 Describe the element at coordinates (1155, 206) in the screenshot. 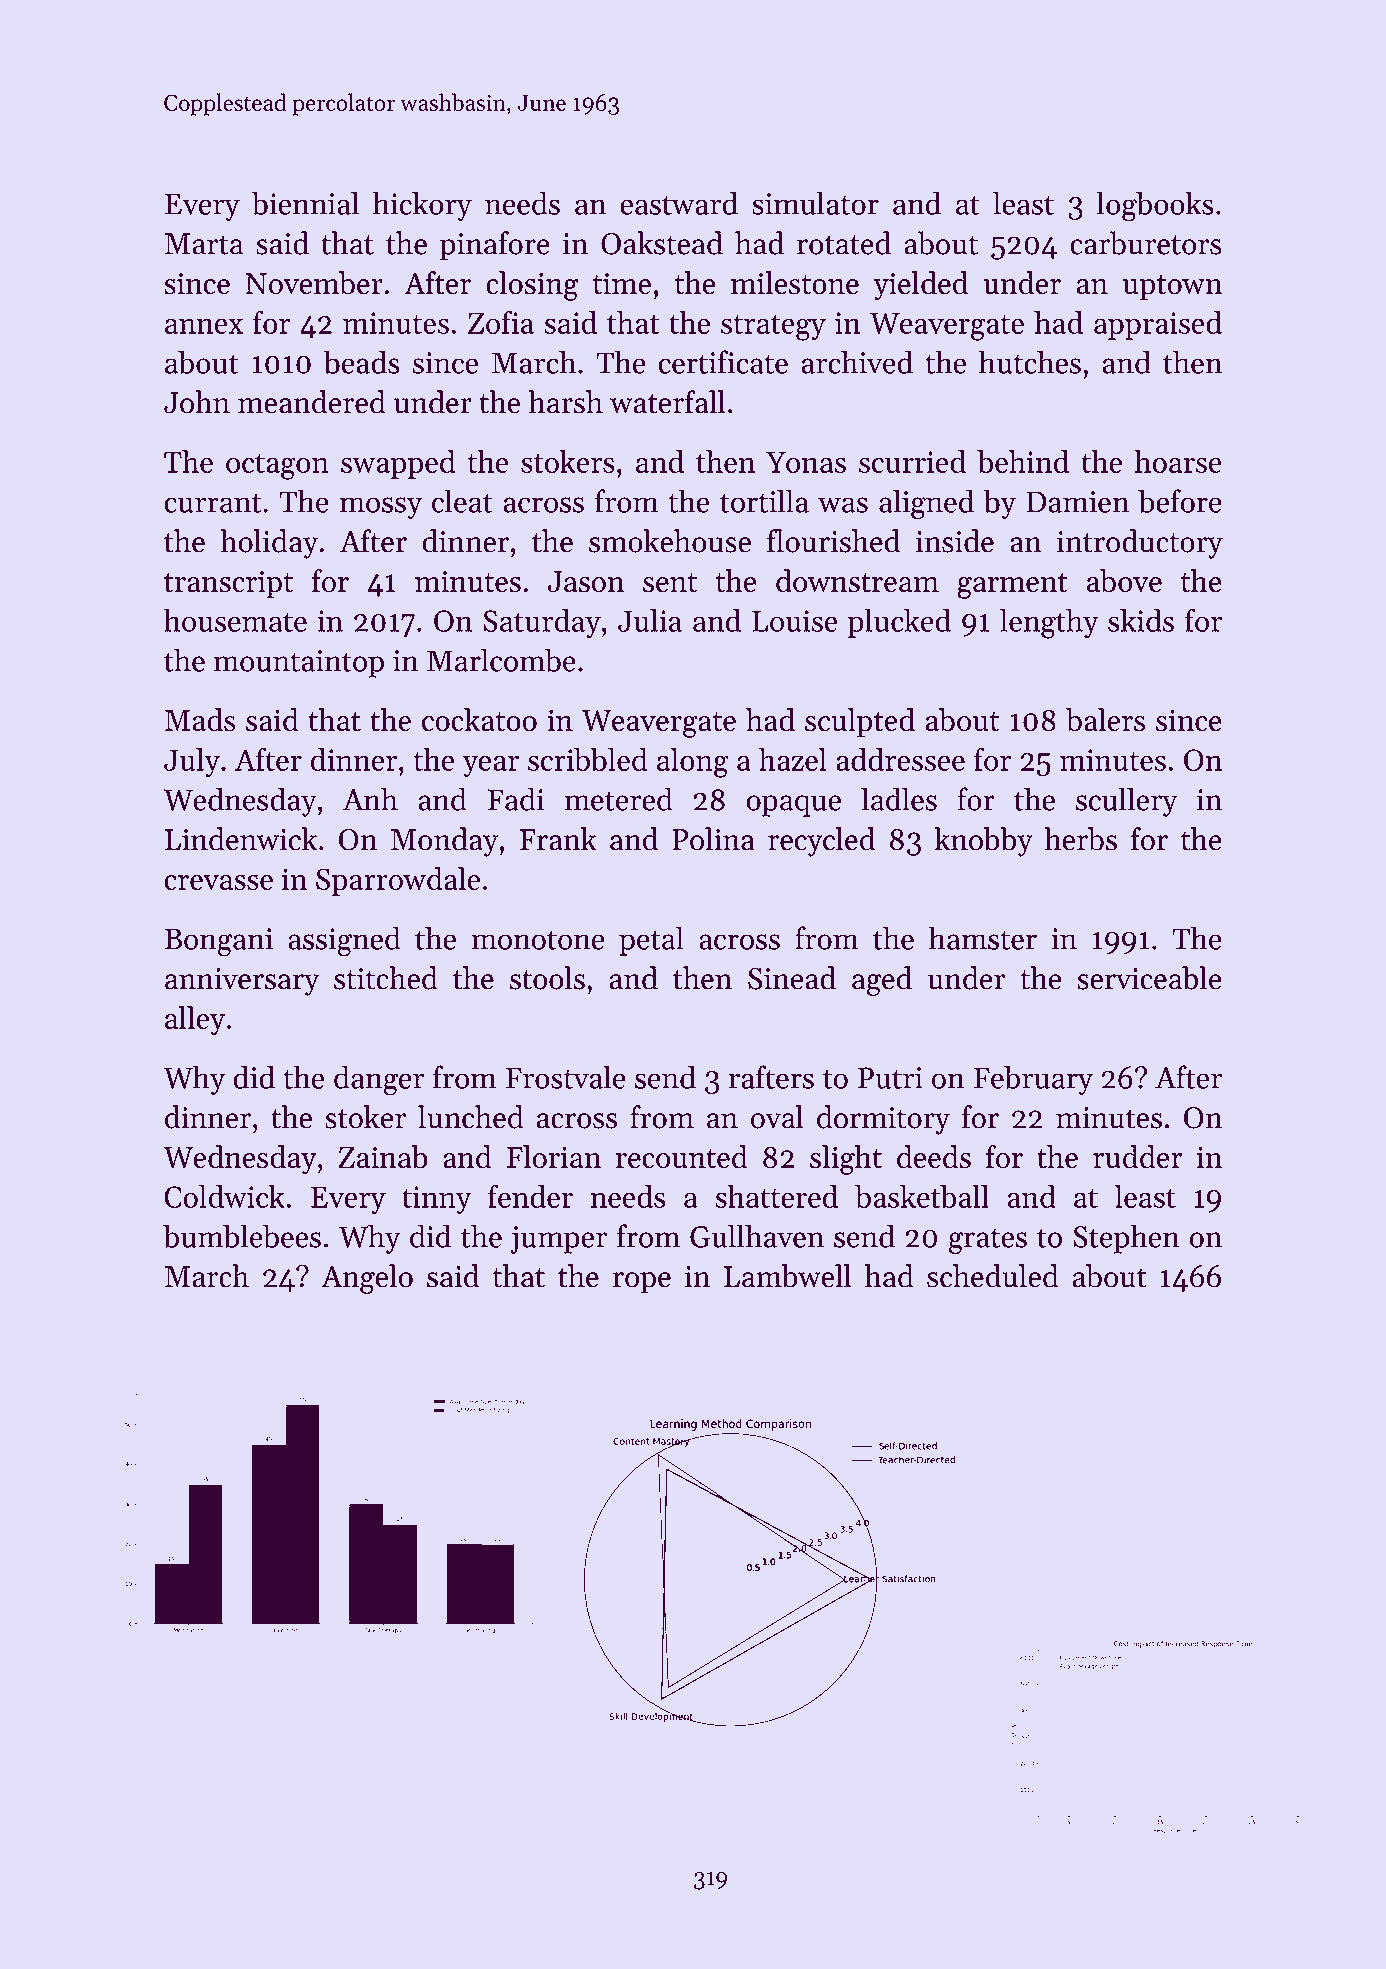

I see `logbooks` at that location.
